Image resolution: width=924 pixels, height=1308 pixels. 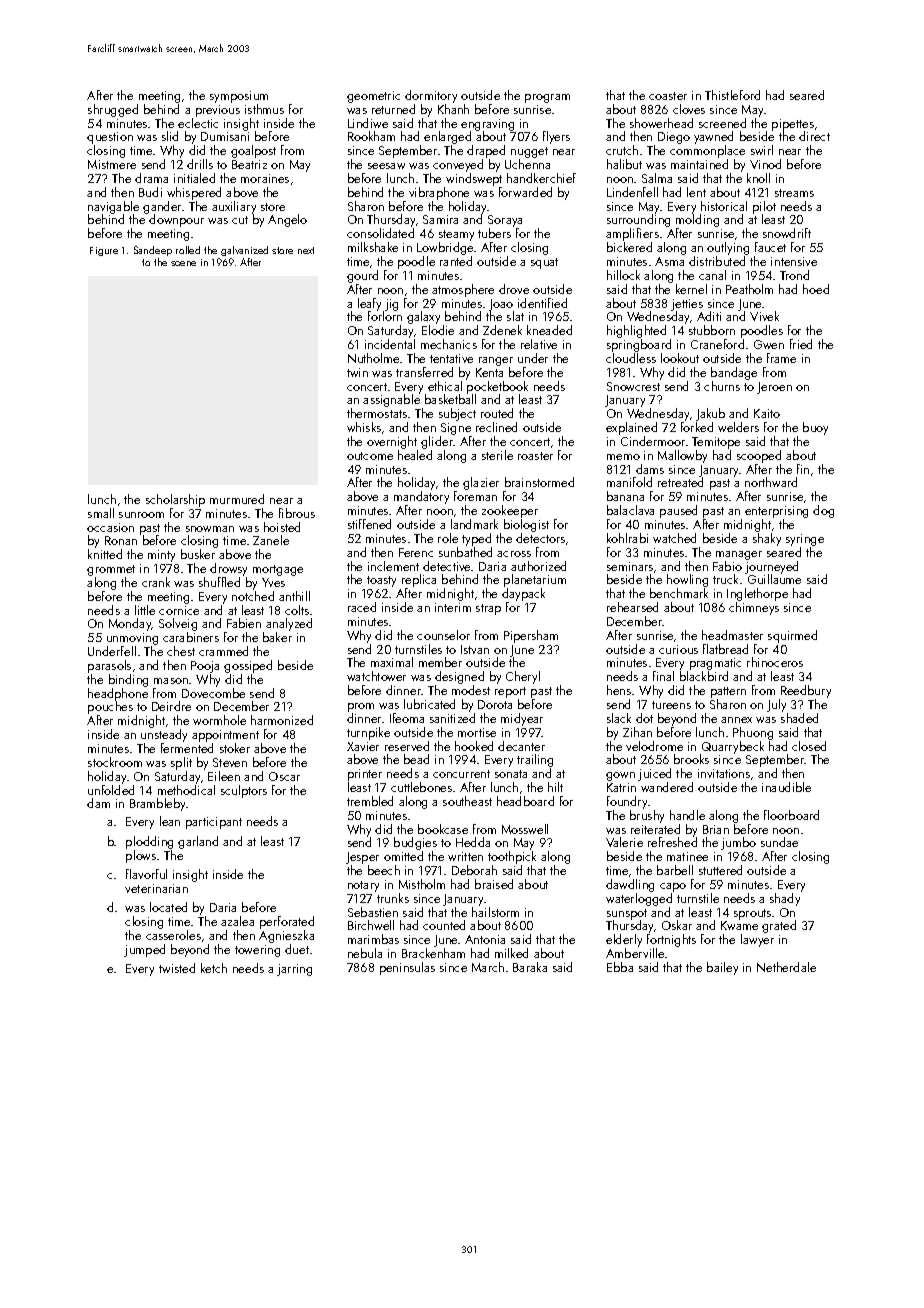 I want to click on galvanized, so click(x=244, y=251).
